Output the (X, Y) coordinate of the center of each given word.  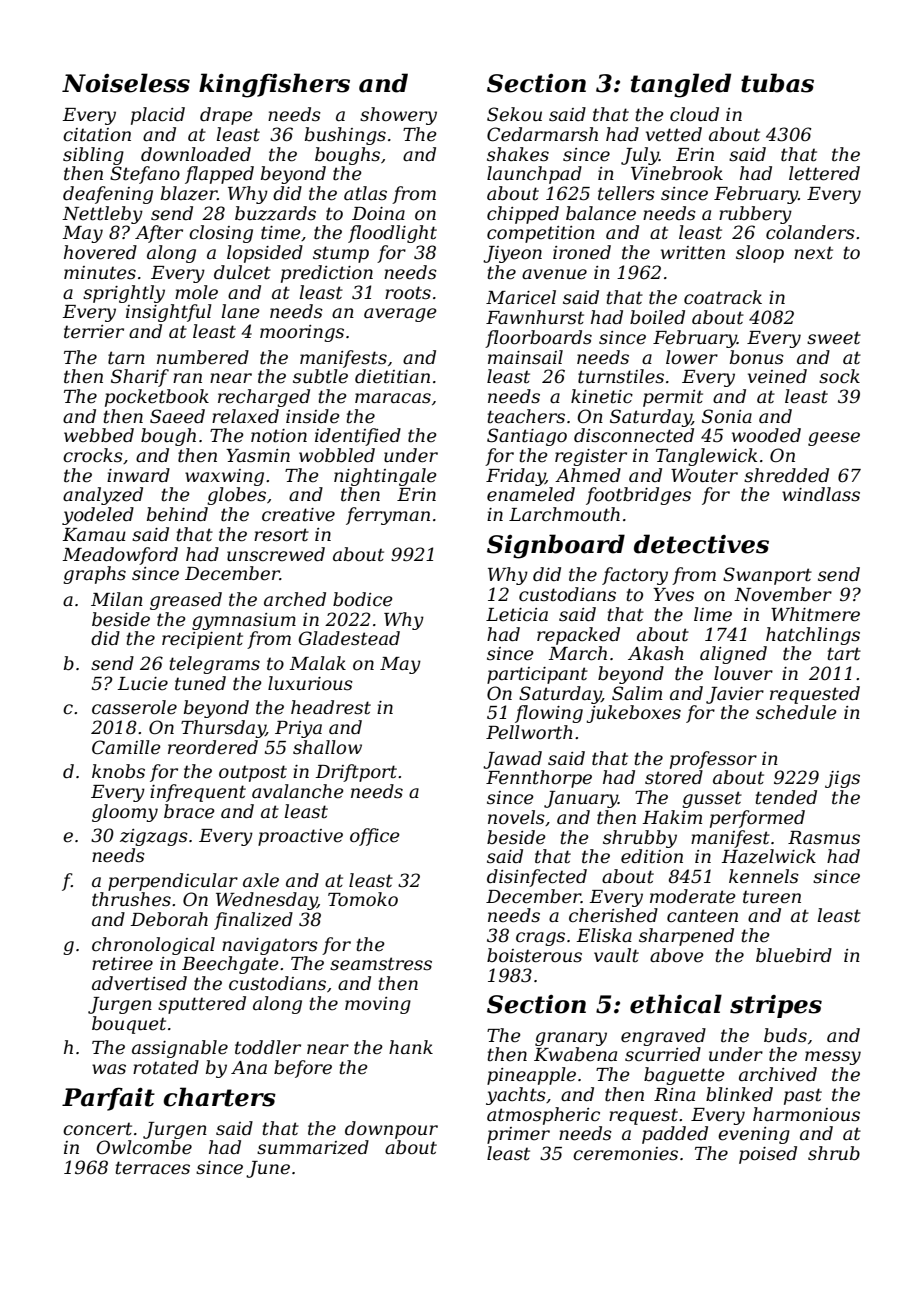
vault (616, 955)
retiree (122, 964)
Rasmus (824, 837)
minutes (100, 273)
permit (673, 398)
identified (358, 437)
